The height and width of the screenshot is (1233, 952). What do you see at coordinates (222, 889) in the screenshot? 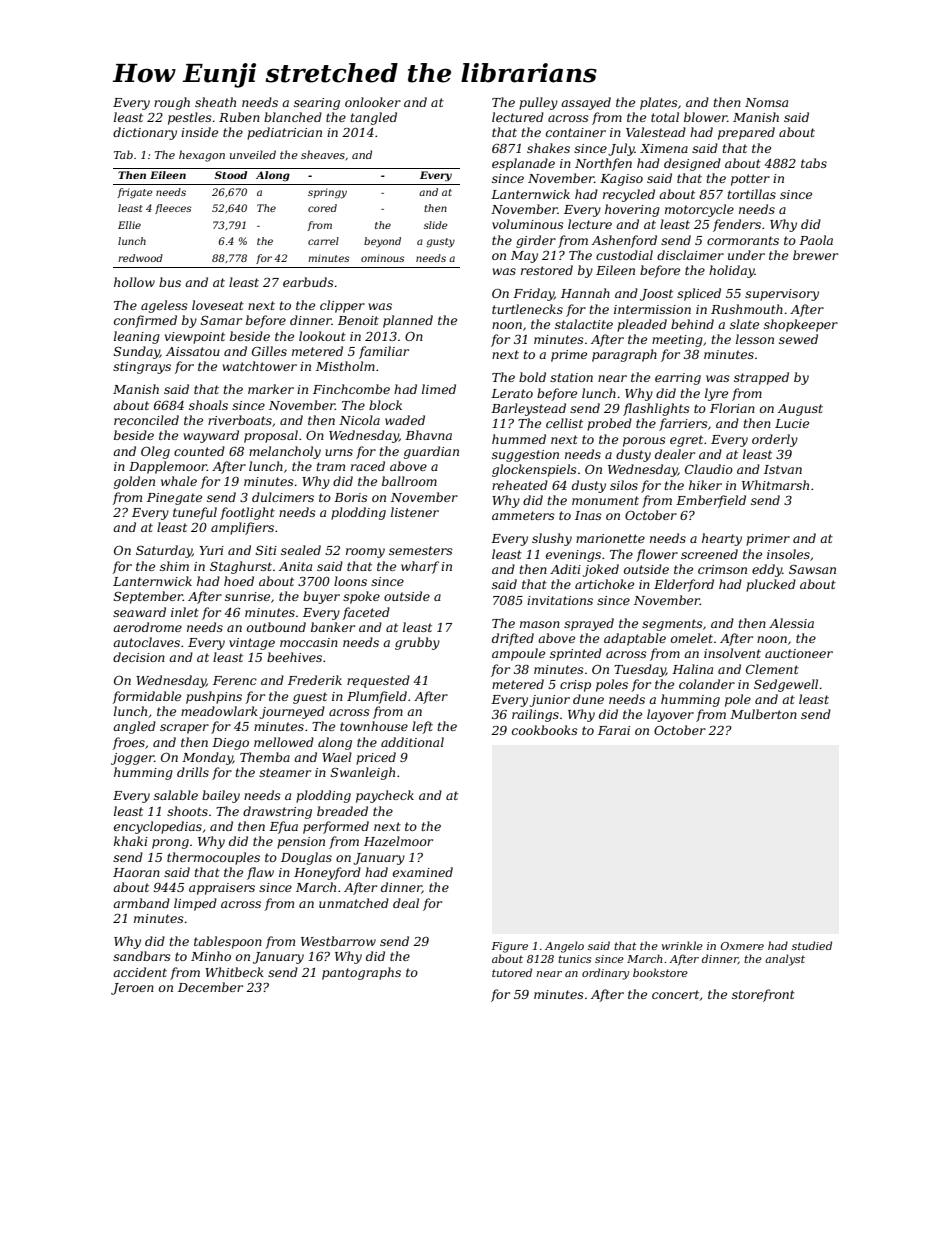
I see `appraisers` at bounding box center [222, 889].
